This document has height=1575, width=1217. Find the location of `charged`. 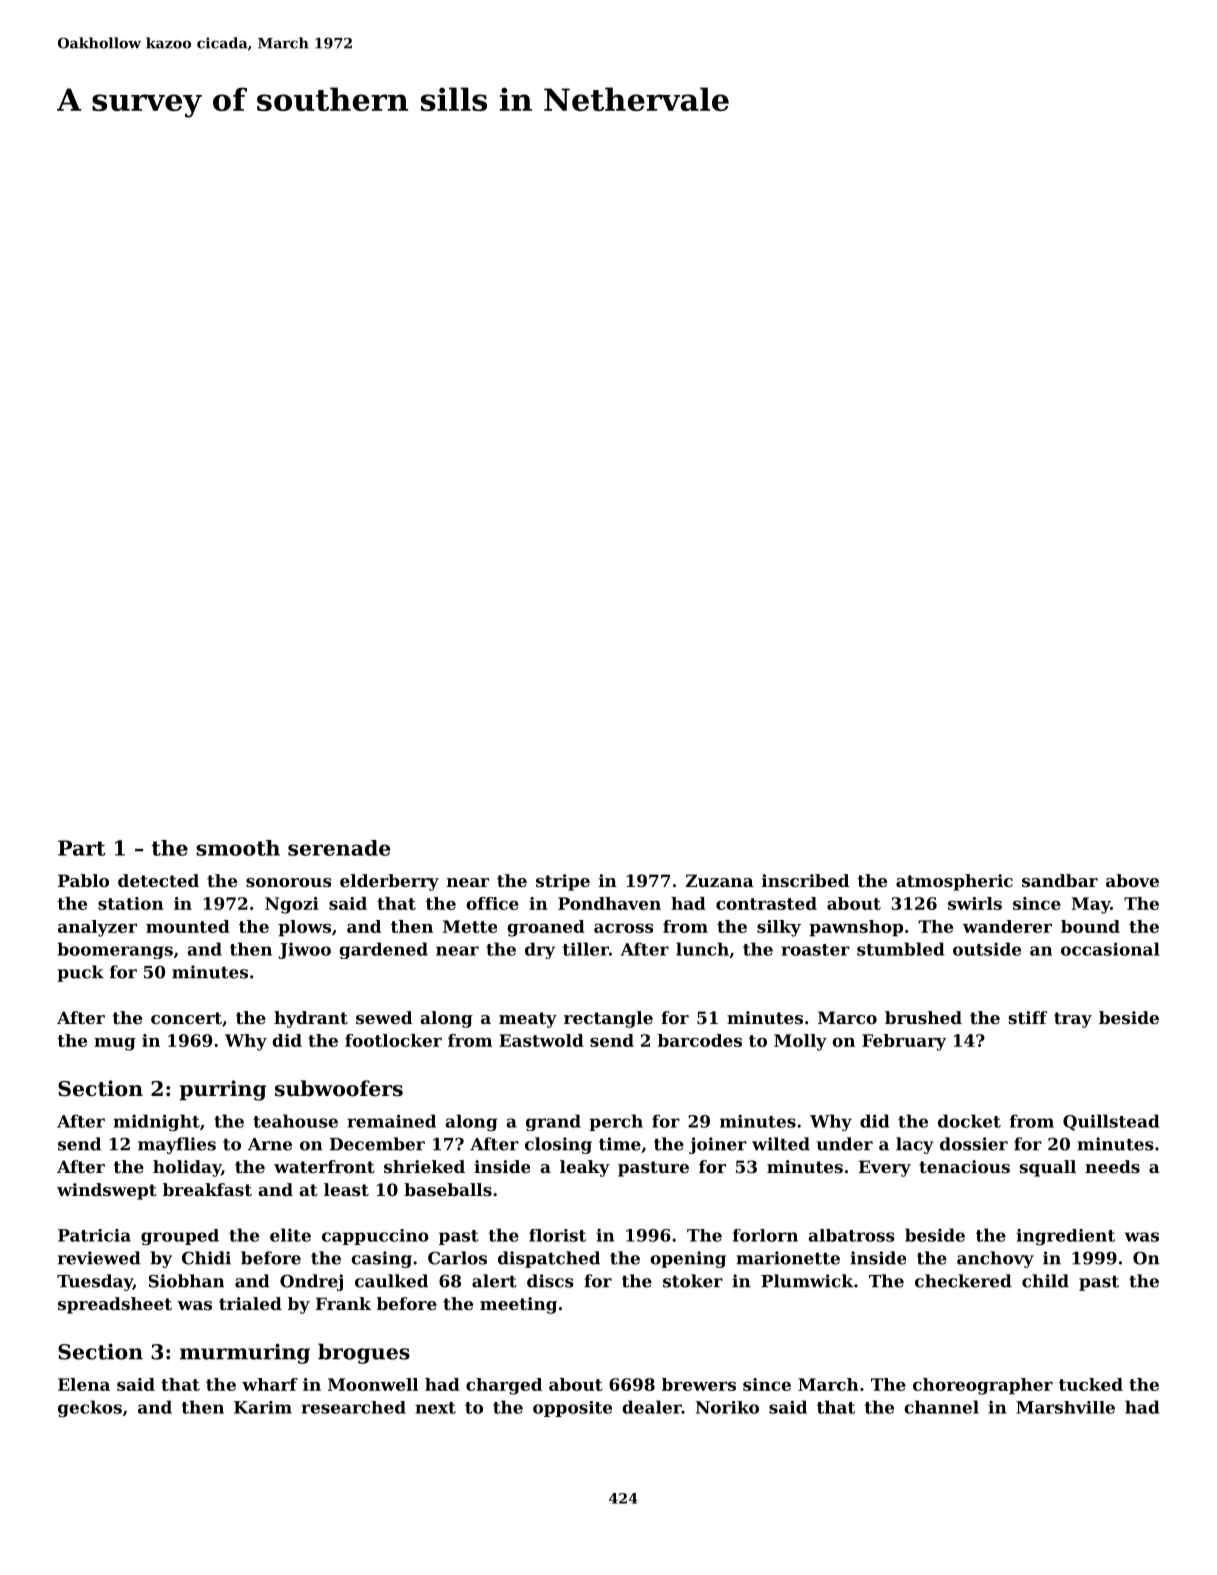

charged is located at coordinates (504, 1386).
